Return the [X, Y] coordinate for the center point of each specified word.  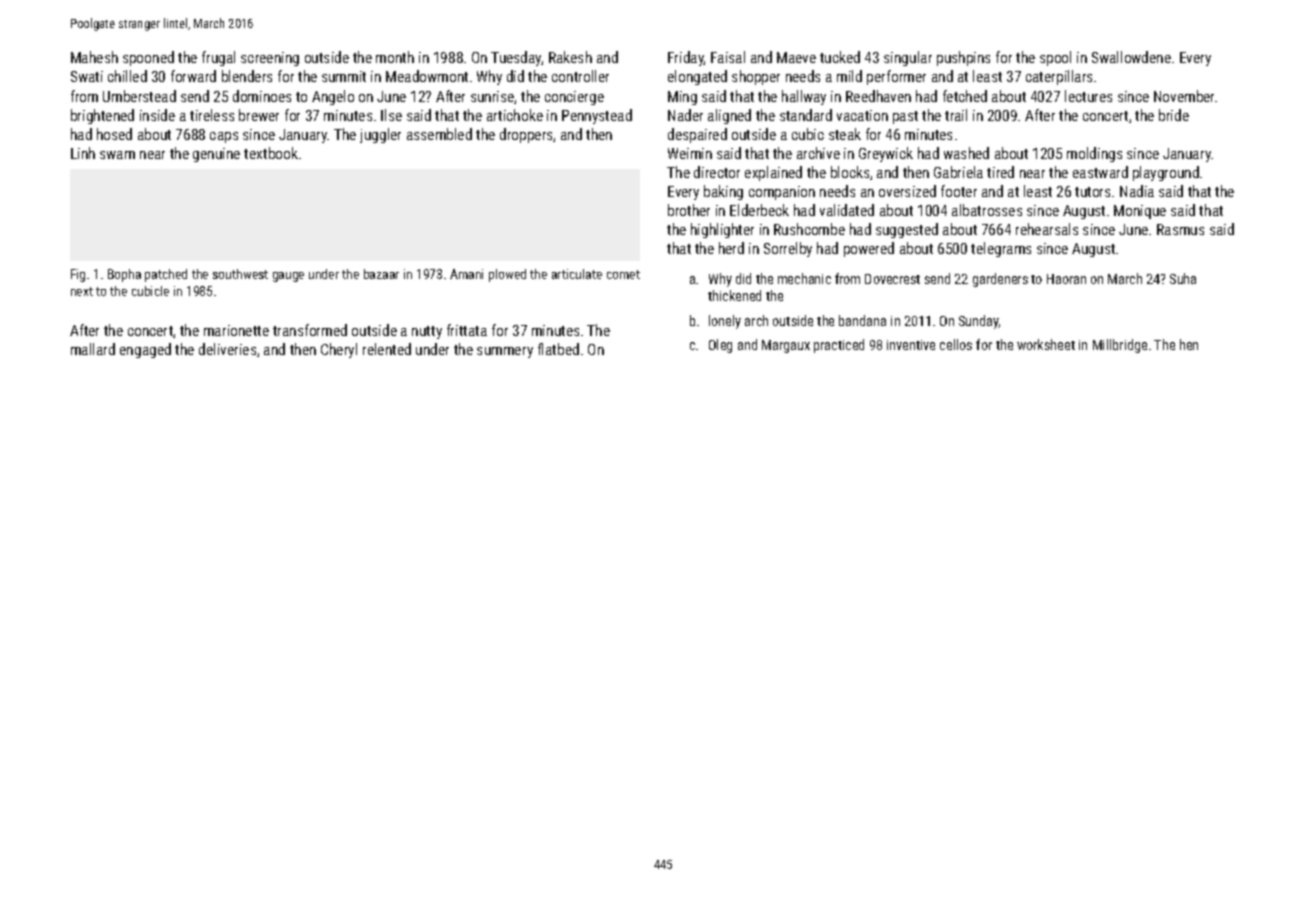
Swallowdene [1131, 57]
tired [1000, 172]
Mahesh [94, 57]
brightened [102, 116]
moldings [1094, 154]
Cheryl [339, 350]
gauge [288, 277]
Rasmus [1180, 229]
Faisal [728, 57]
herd [731, 248]
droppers [527, 135]
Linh [83, 153]
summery [505, 352]
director [717, 172]
